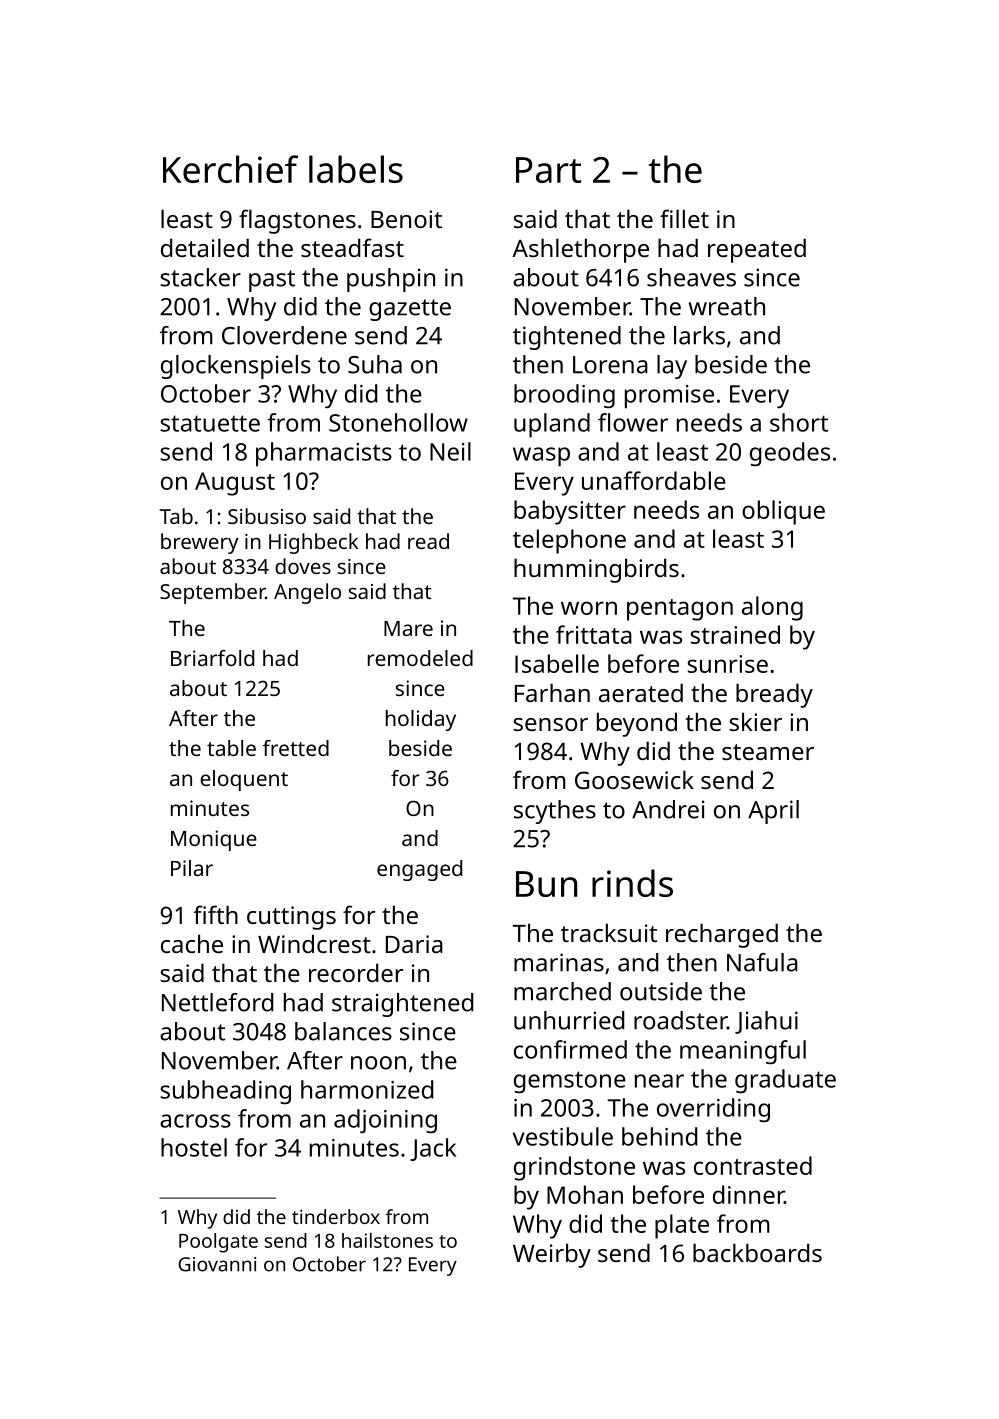 Image resolution: width=999 pixels, height=1419 pixels. I want to click on hailstones, so click(387, 1240).
